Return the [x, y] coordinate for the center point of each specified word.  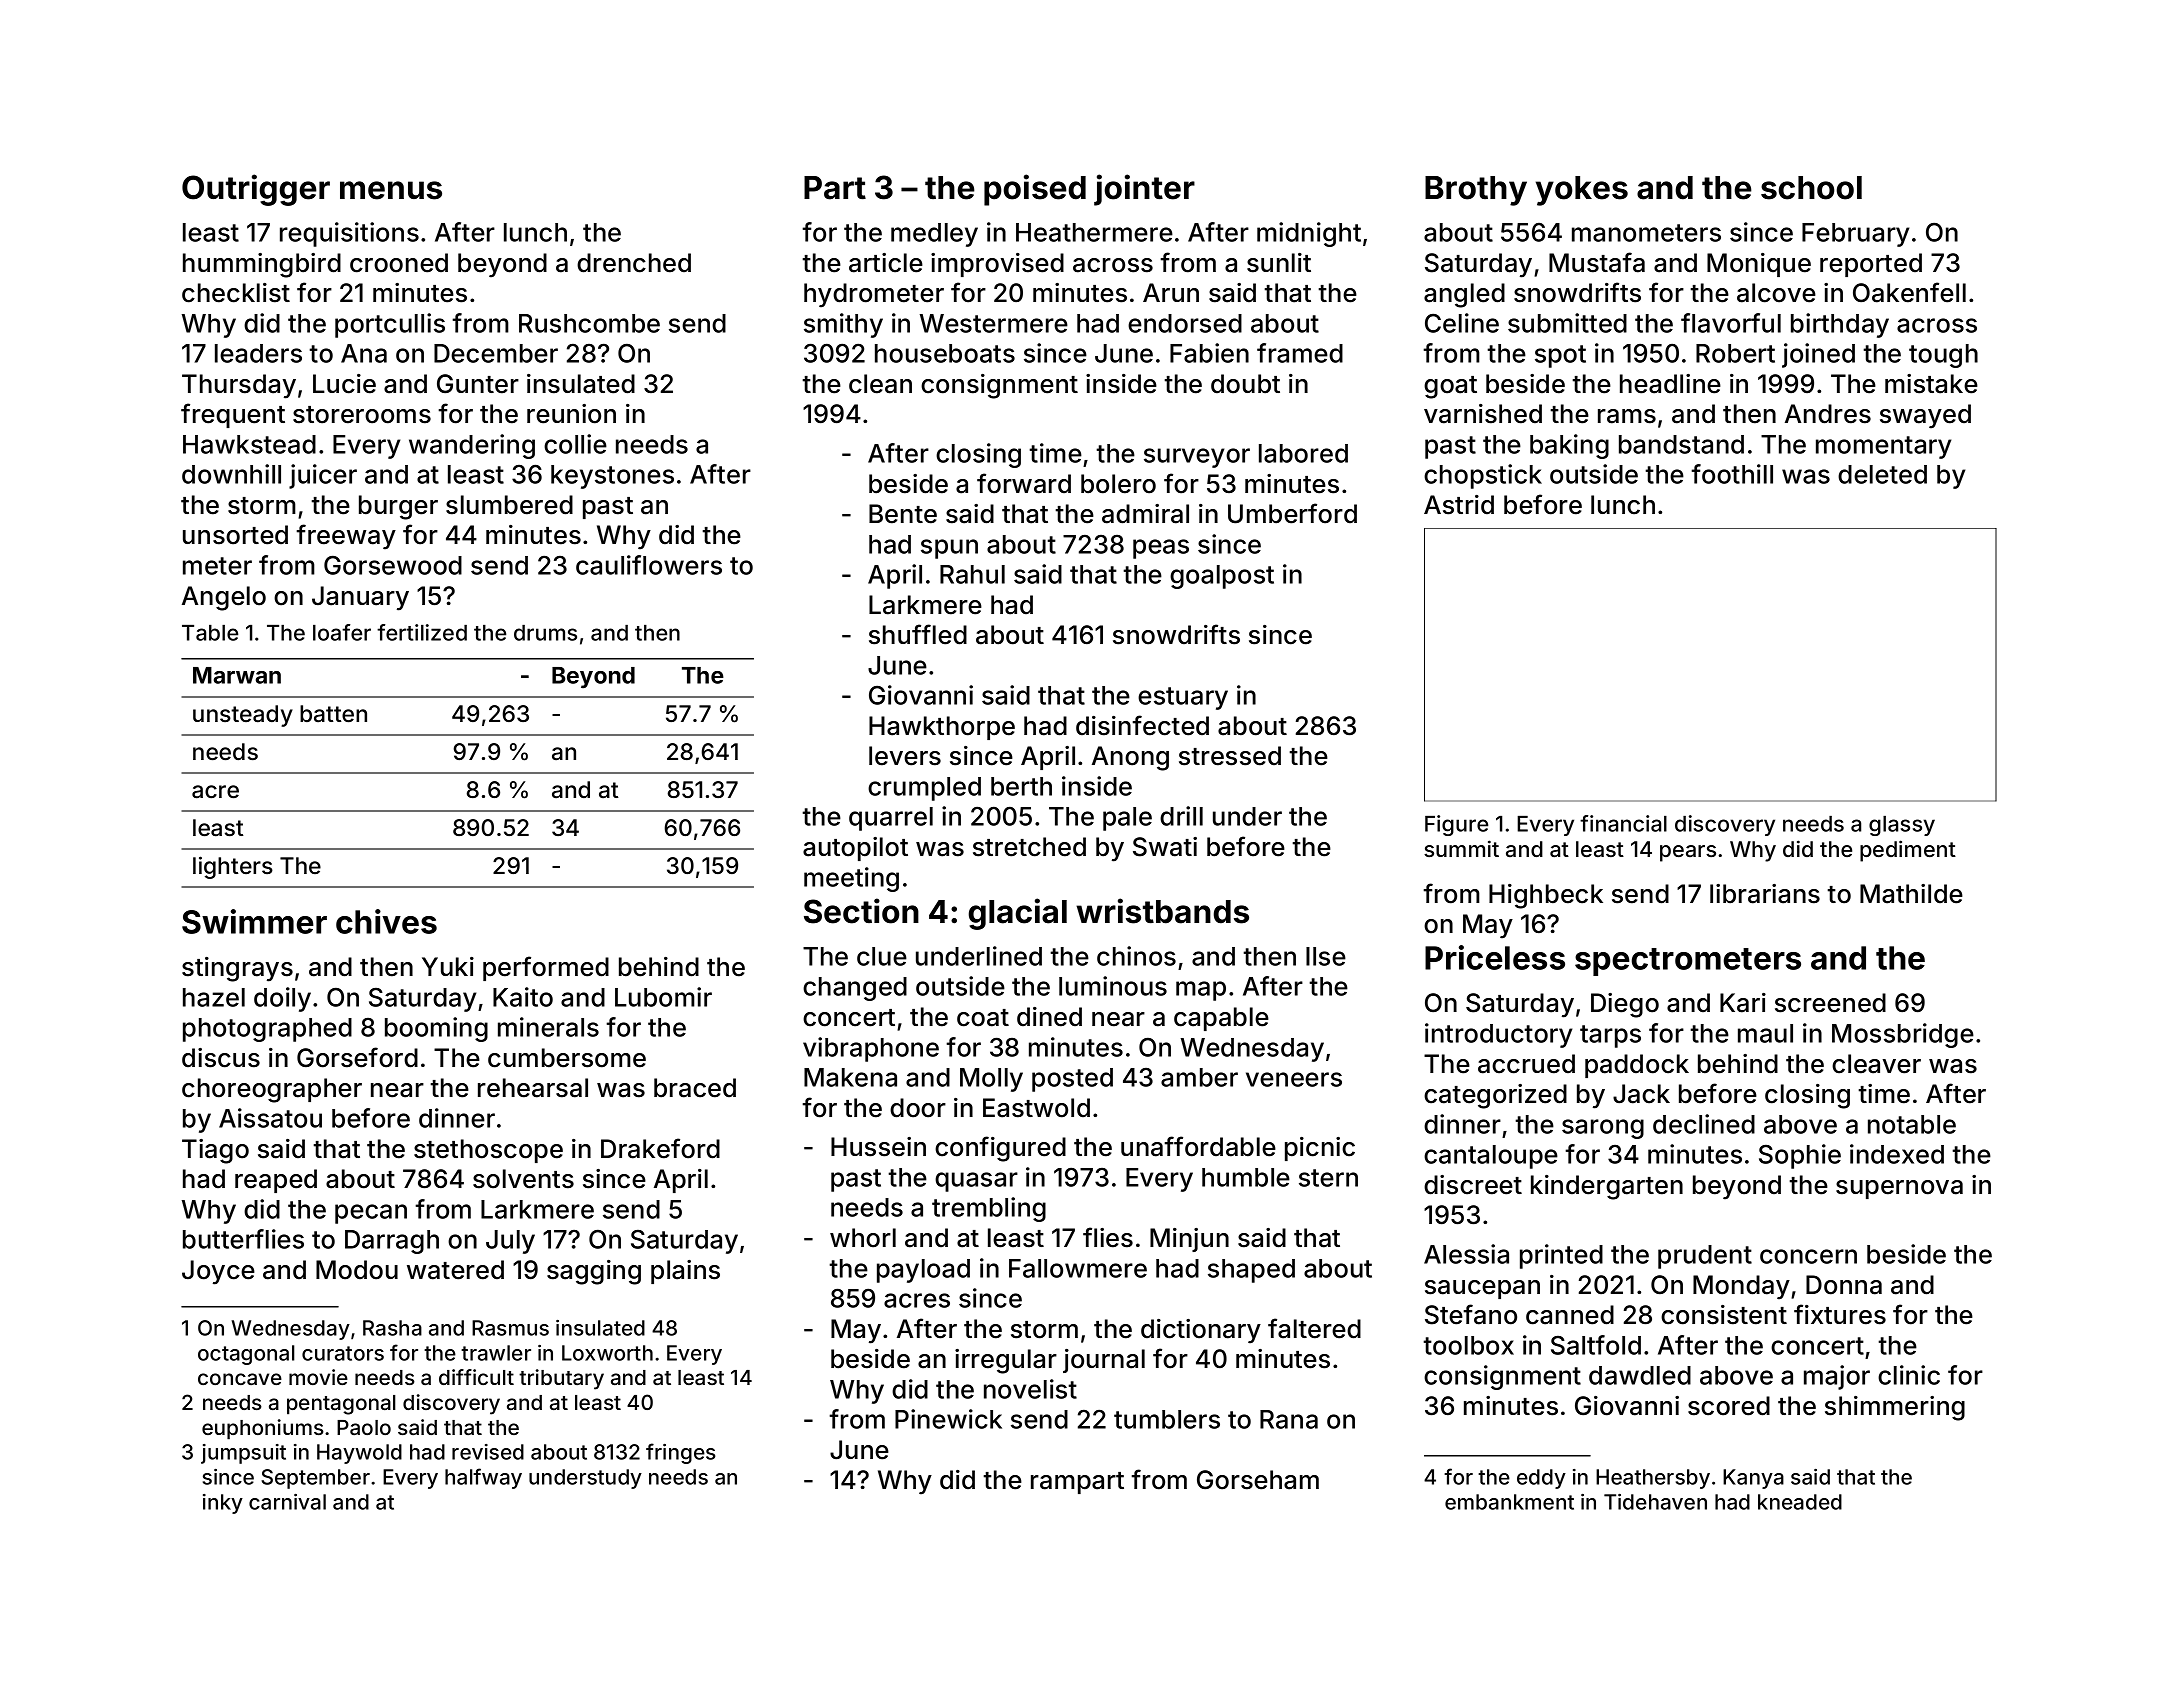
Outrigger [256, 190]
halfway [483, 1478]
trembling [989, 1209]
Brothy [1476, 191]
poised [1035, 190]
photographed [267, 1030]
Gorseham [1258, 1480]
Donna [1844, 1285]
